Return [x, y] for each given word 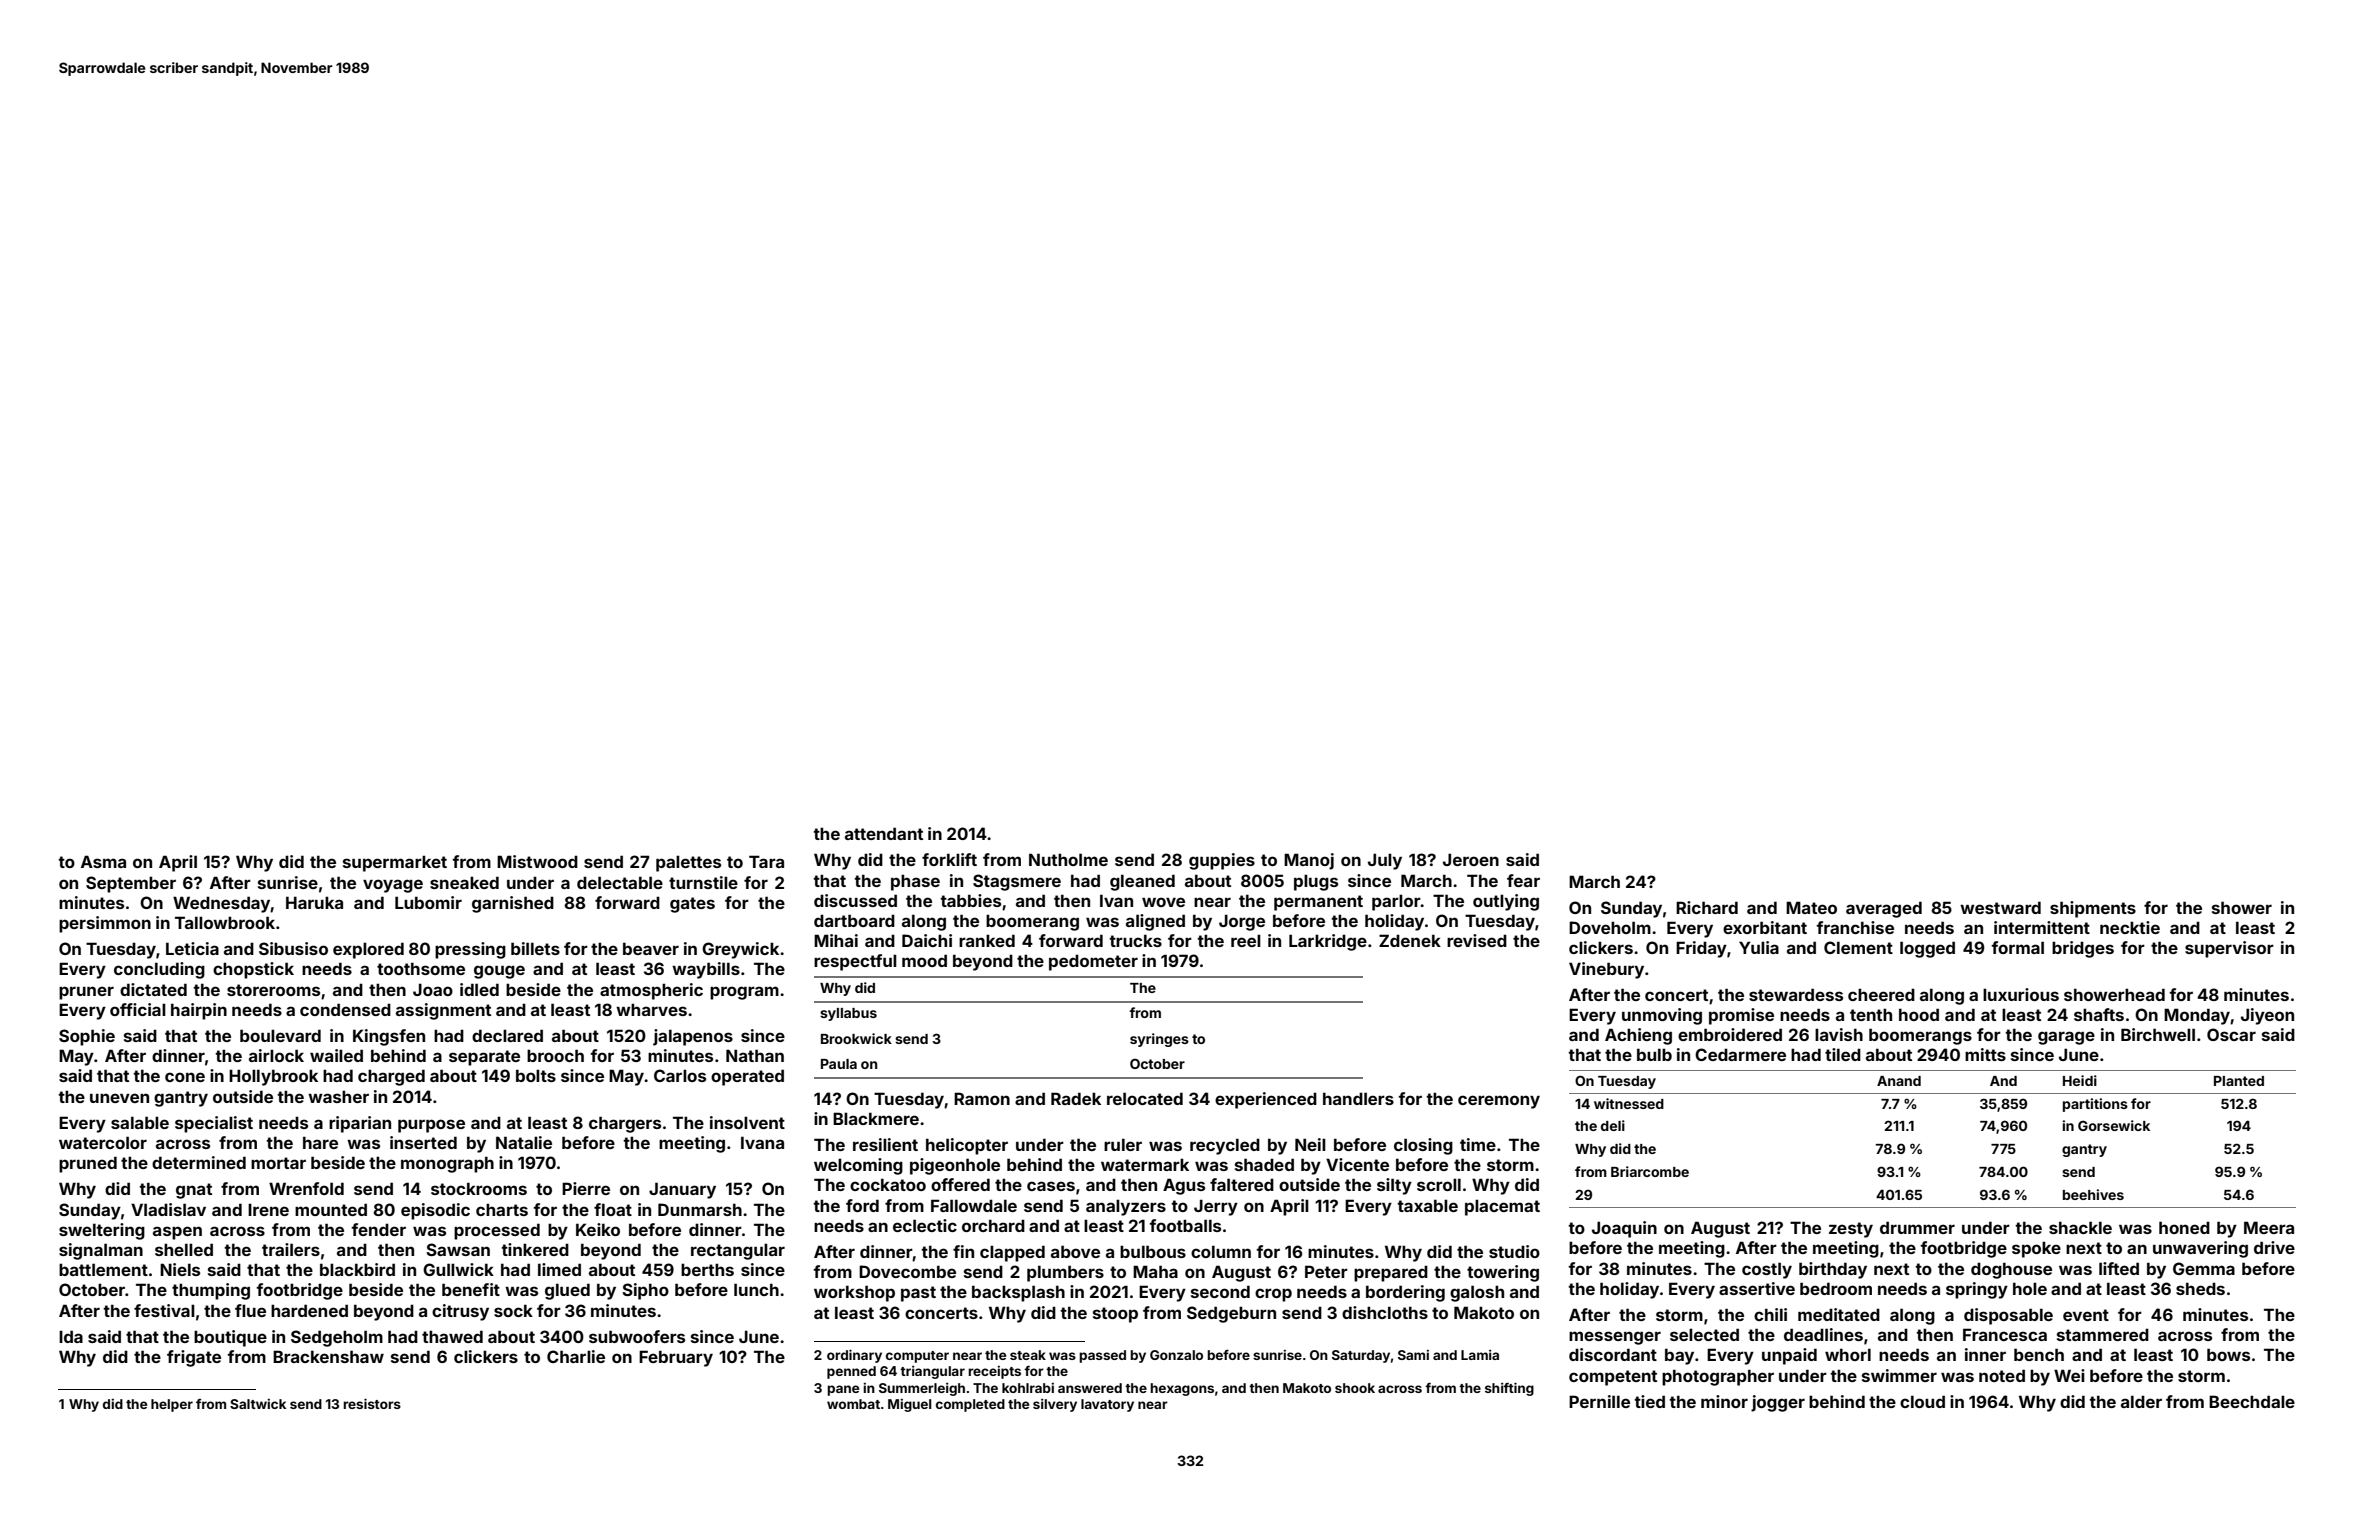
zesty [1851, 1230]
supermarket [395, 863]
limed [559, 1269]
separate [484, 1058]
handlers [1358, 1098]
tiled [1843, 1054]
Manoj [1309, 861]
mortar [278, 1163]
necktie [2130, 927]
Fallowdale [974, 1205]
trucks [1135, 940]
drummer [1917, 1227]
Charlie [576, 1356]
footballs [1185, 1225]
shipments [2093, 909]
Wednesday [222, 904]
